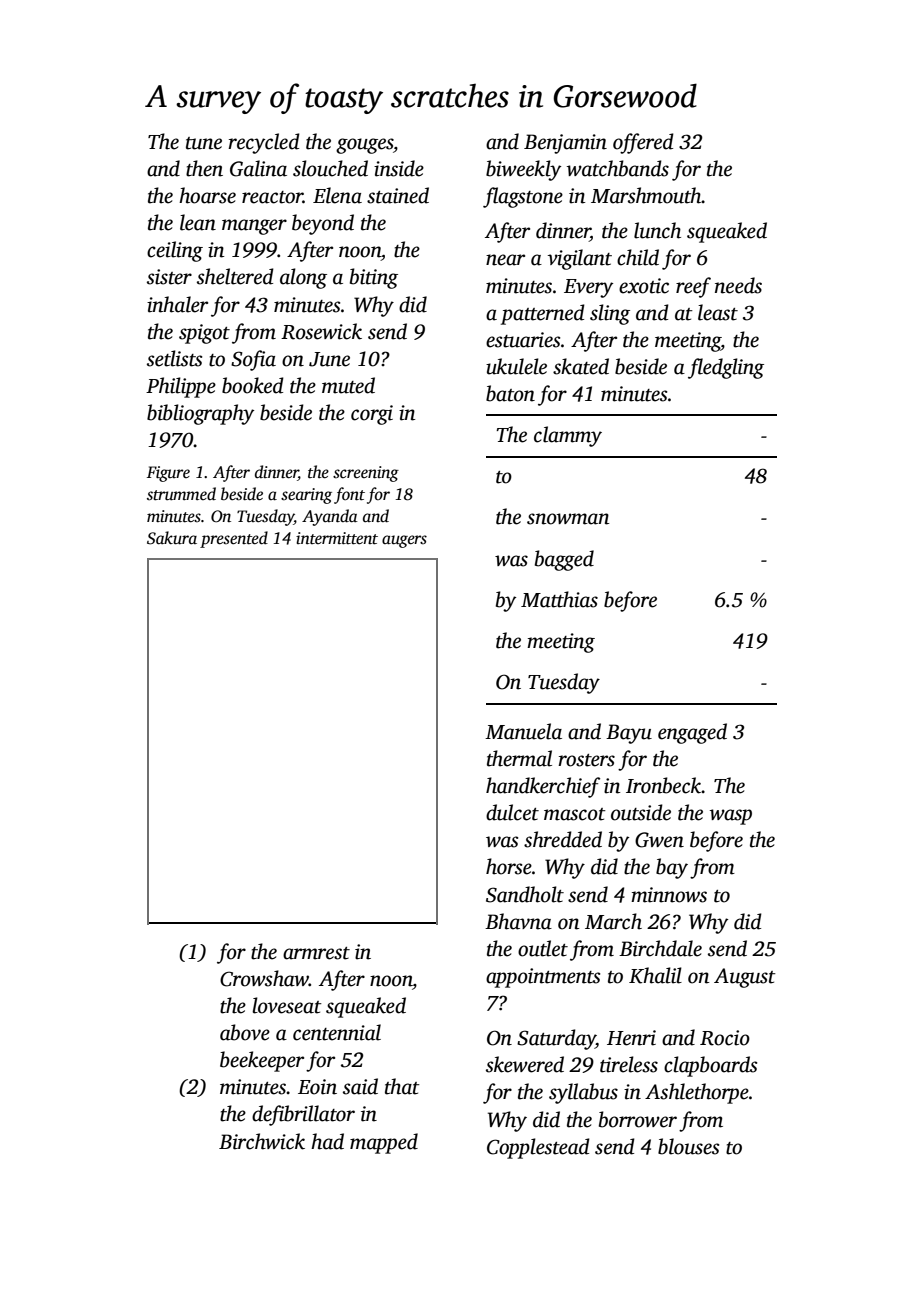  What do you see at coordinates (337, 1032) in the document?
I see `centennial` at bounding box center [337, 1032].
